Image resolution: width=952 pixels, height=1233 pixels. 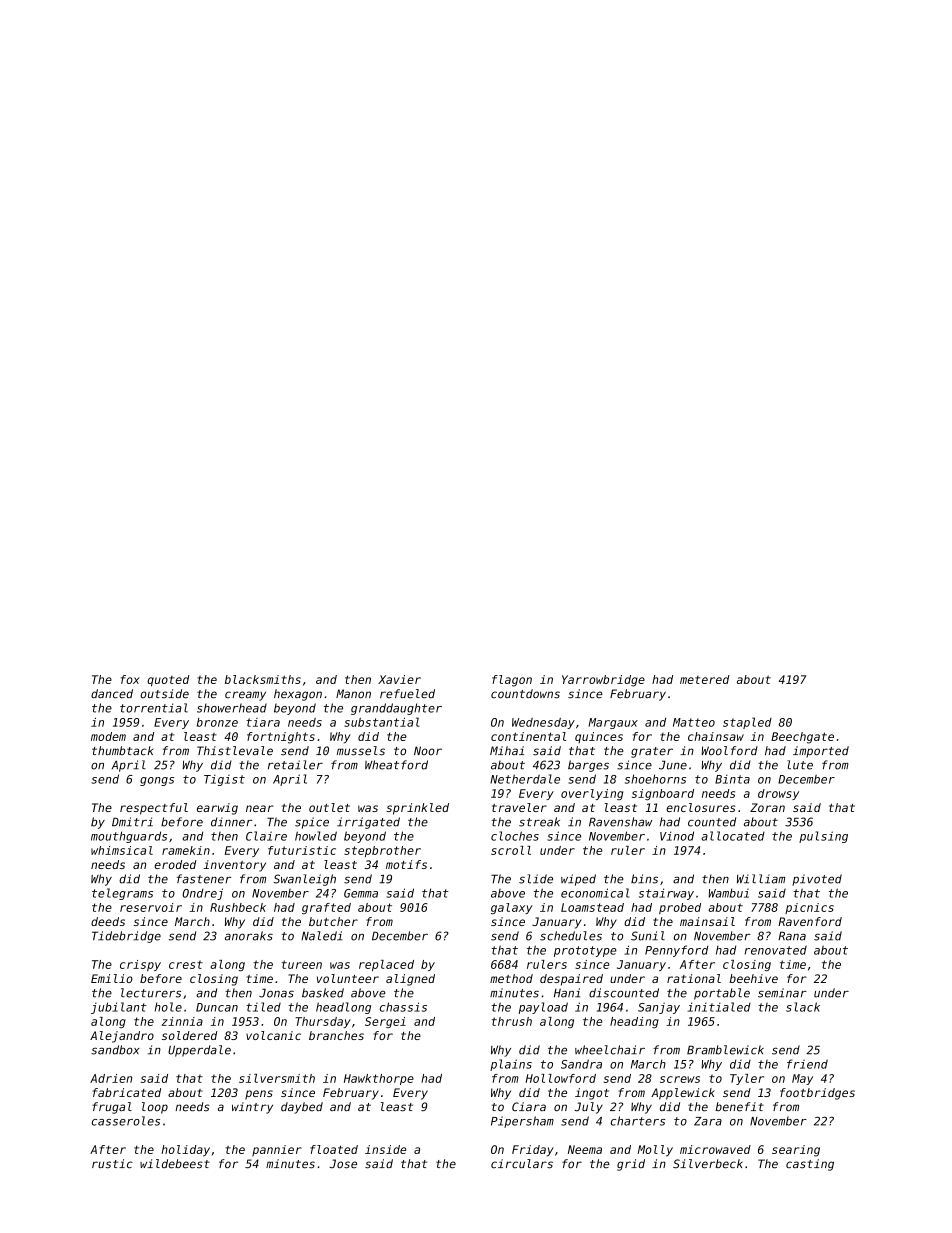 What do you see at coordinates (529, 1106) in the image?
I see `Ciara` at bounding box center [529, 1106].
